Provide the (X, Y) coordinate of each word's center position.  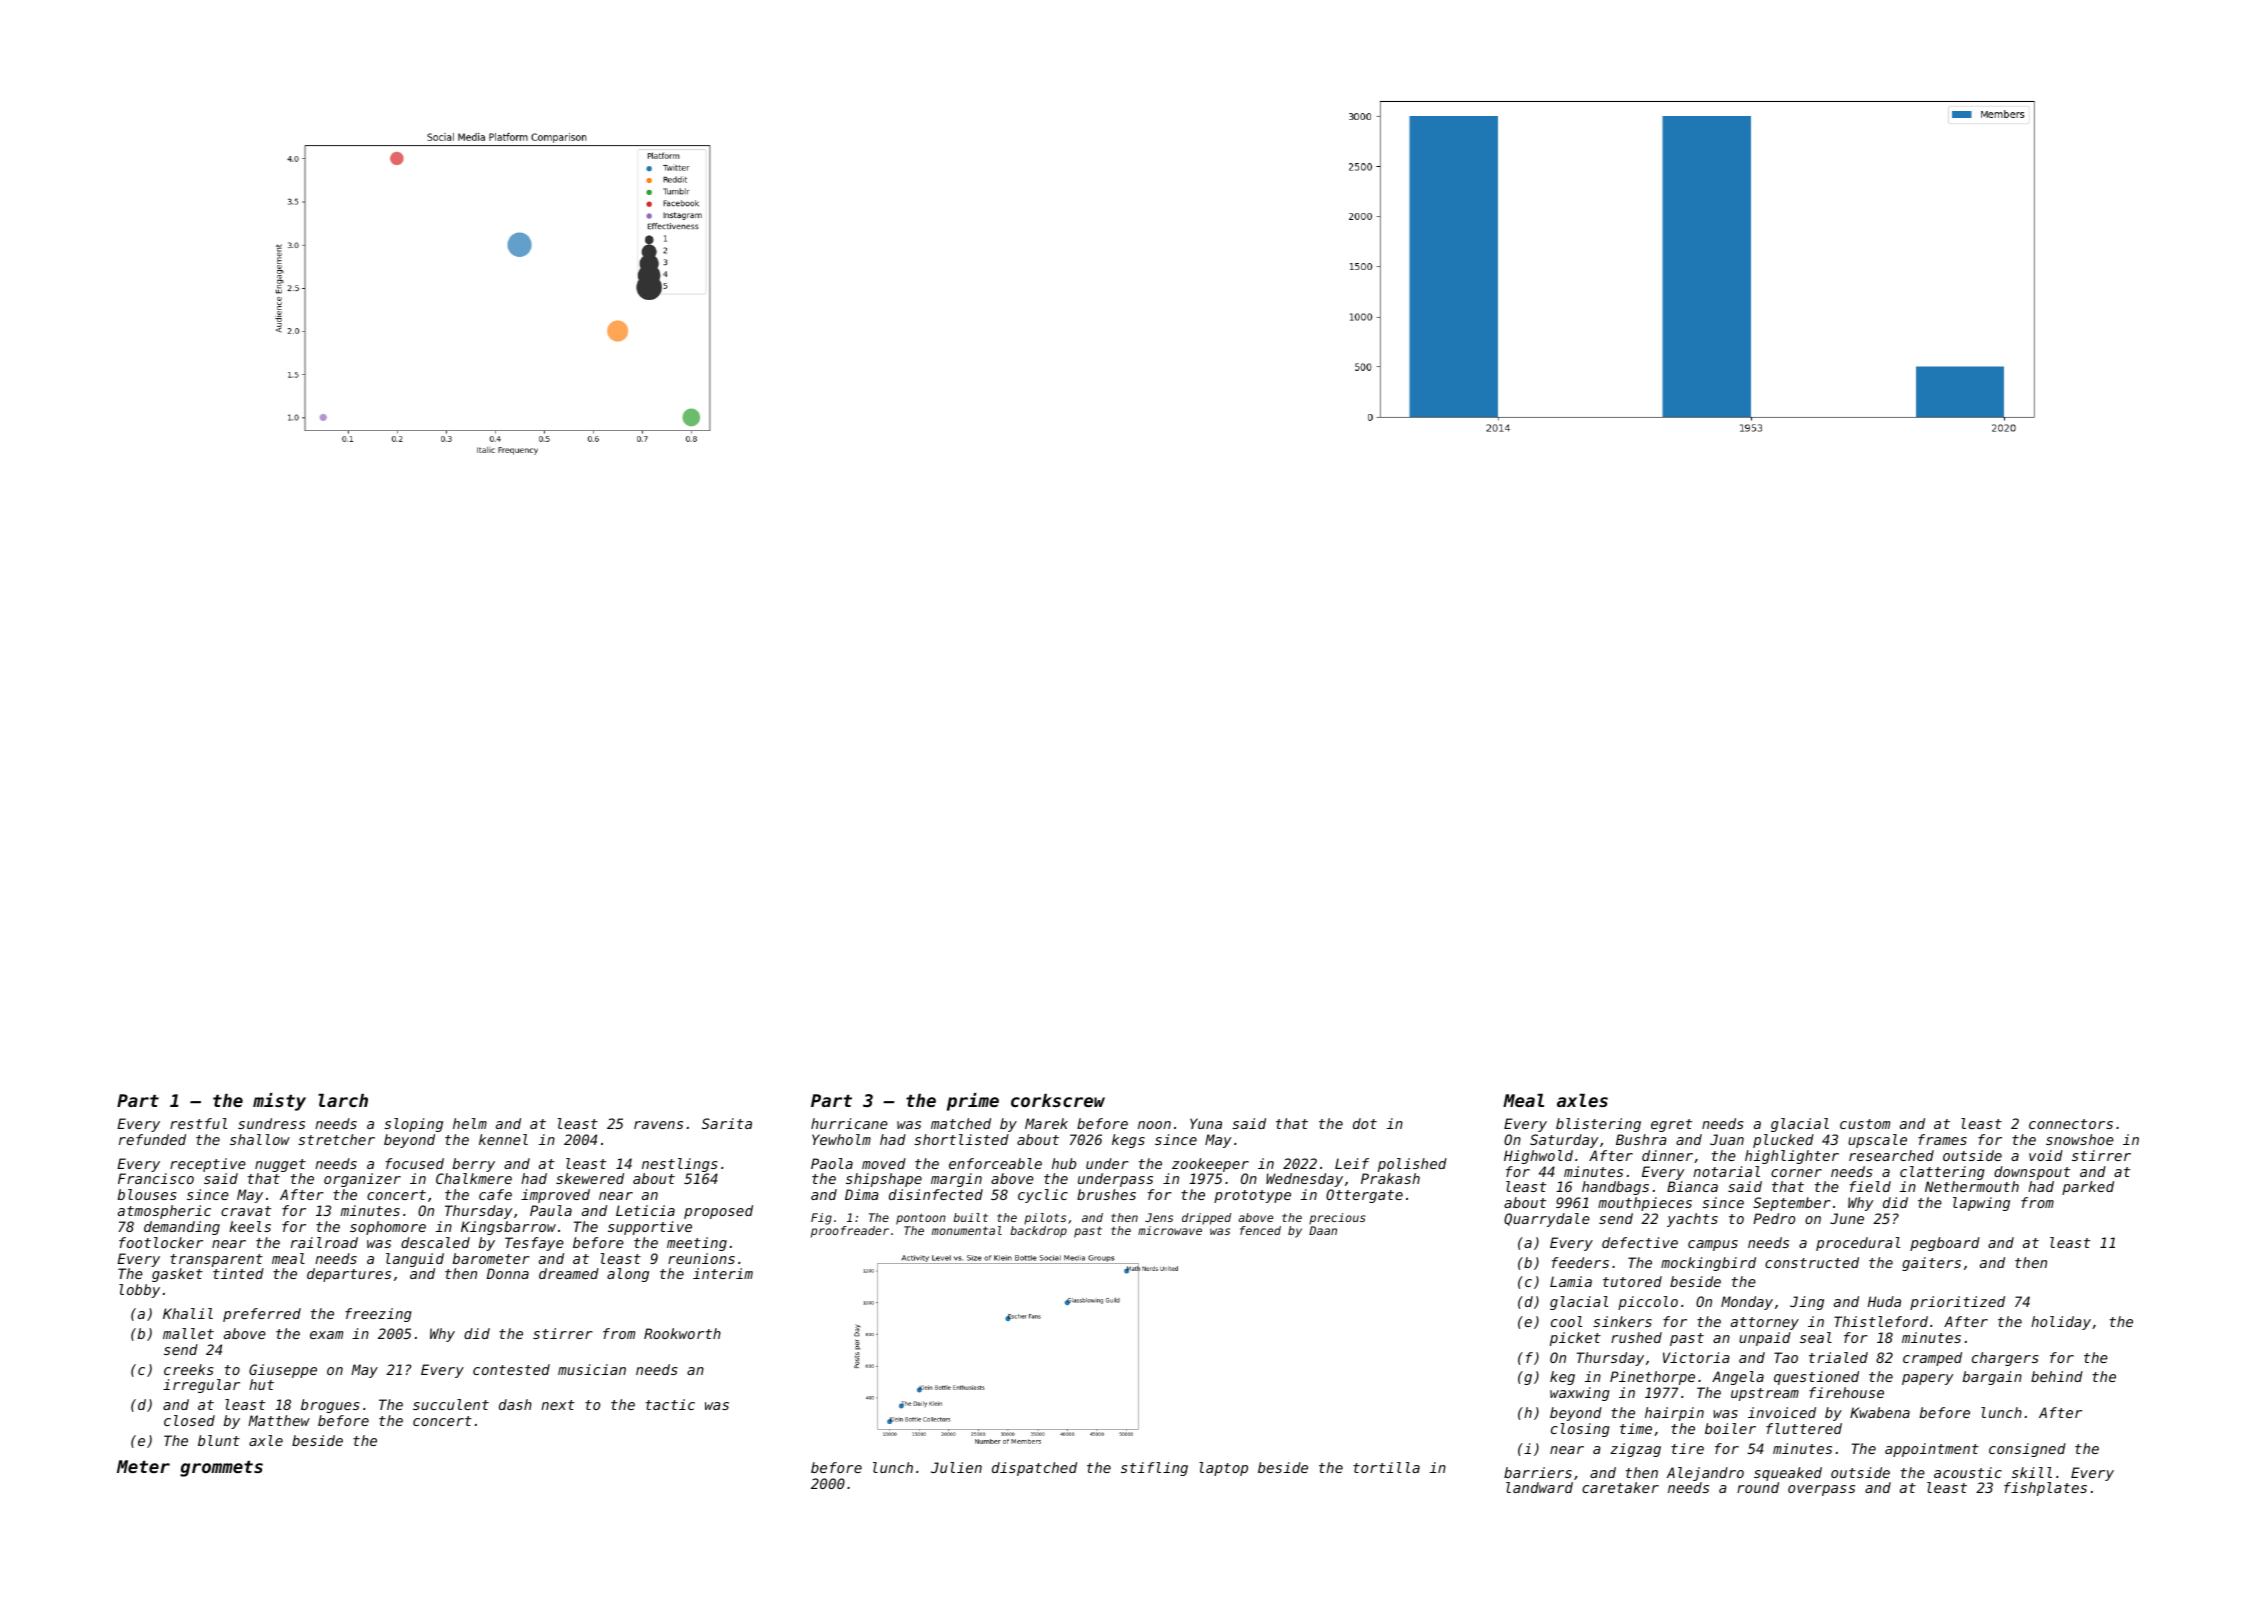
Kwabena (1880, 1412)
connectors (2071, 1124)
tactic (670, 1404)
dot (1365, 1123)
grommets (221, 1469)
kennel (503, 1139)
